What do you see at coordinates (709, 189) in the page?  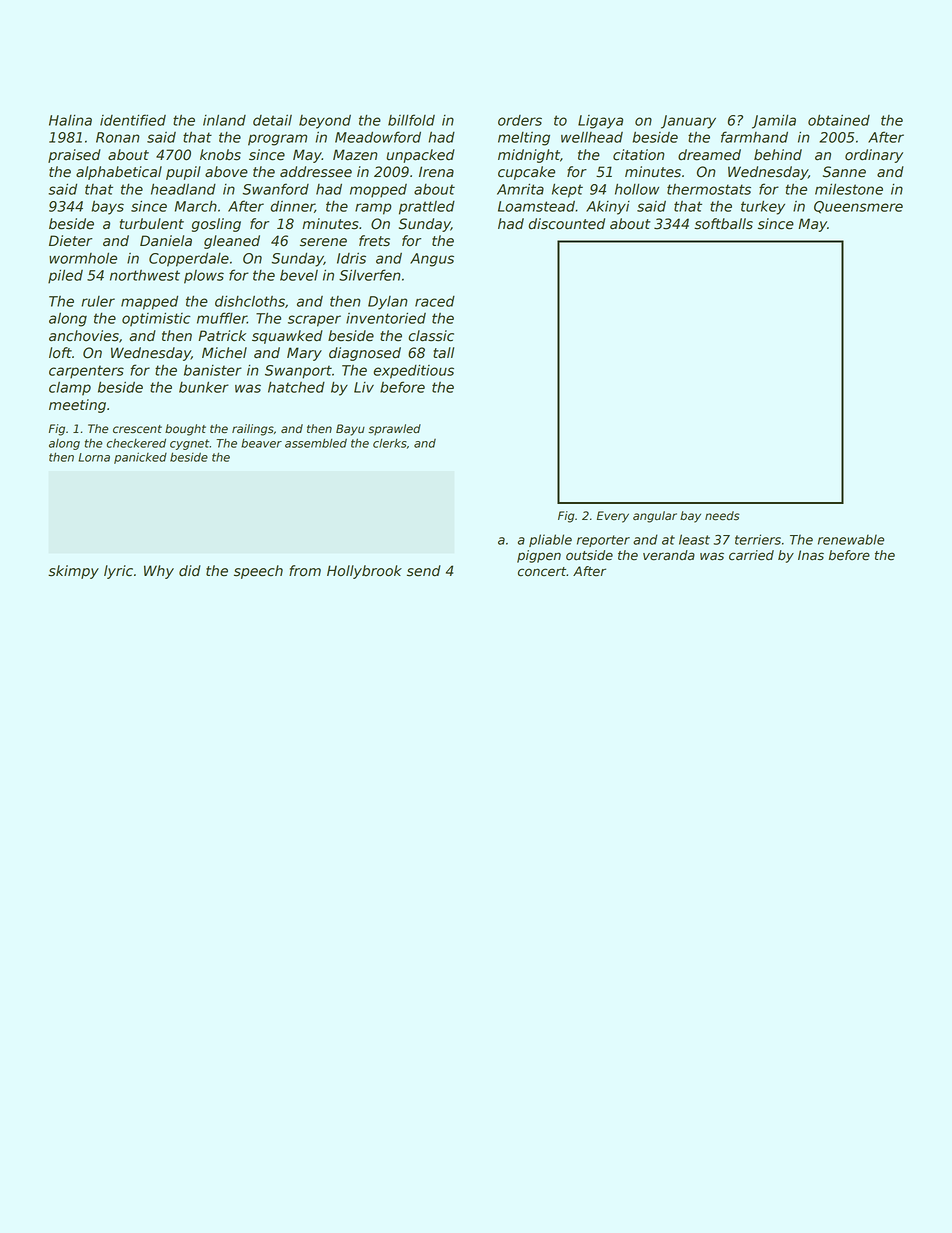 I see `thermostats` at bounding box center [709, 189].
